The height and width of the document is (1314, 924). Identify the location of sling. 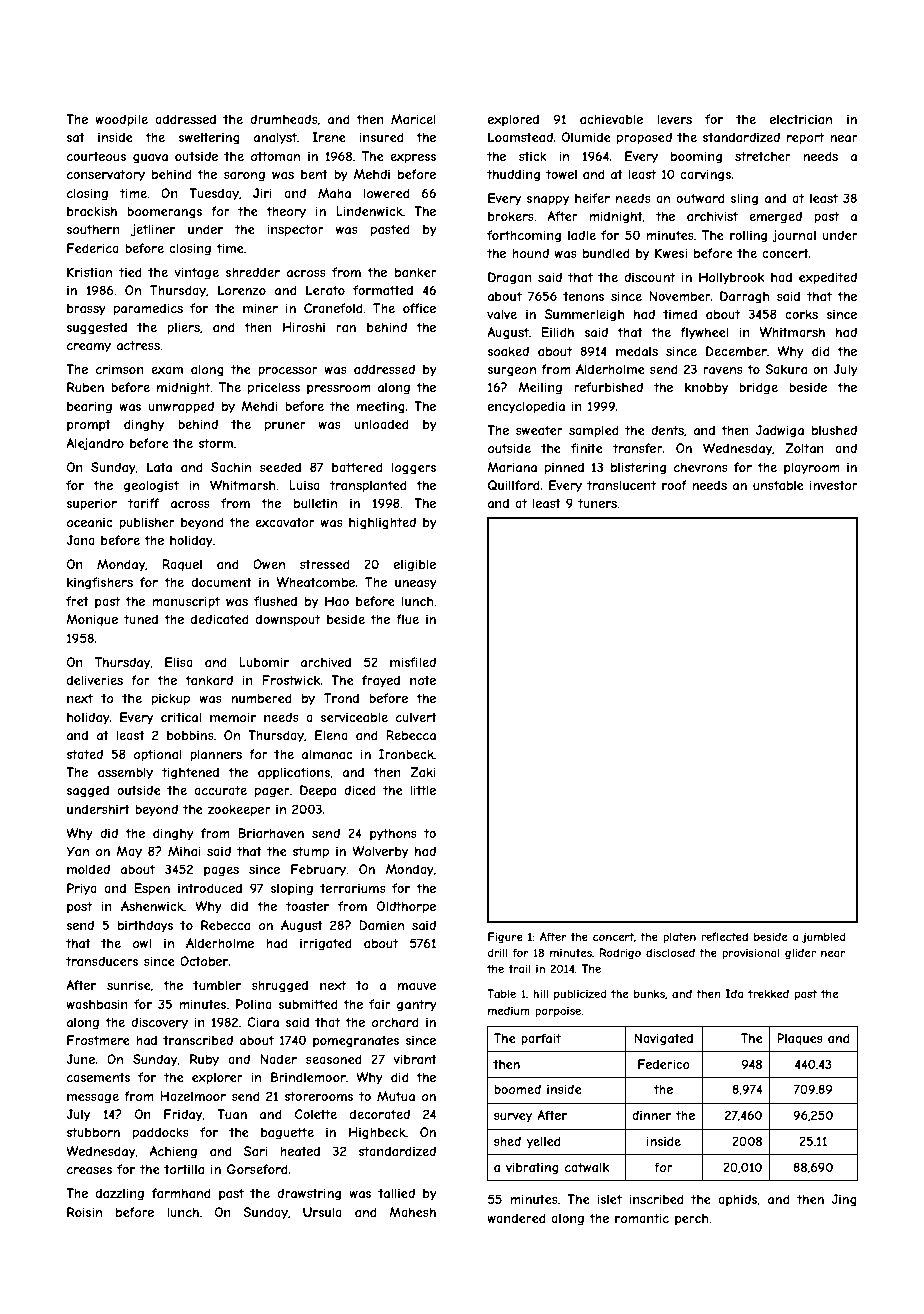
(744, 199).
